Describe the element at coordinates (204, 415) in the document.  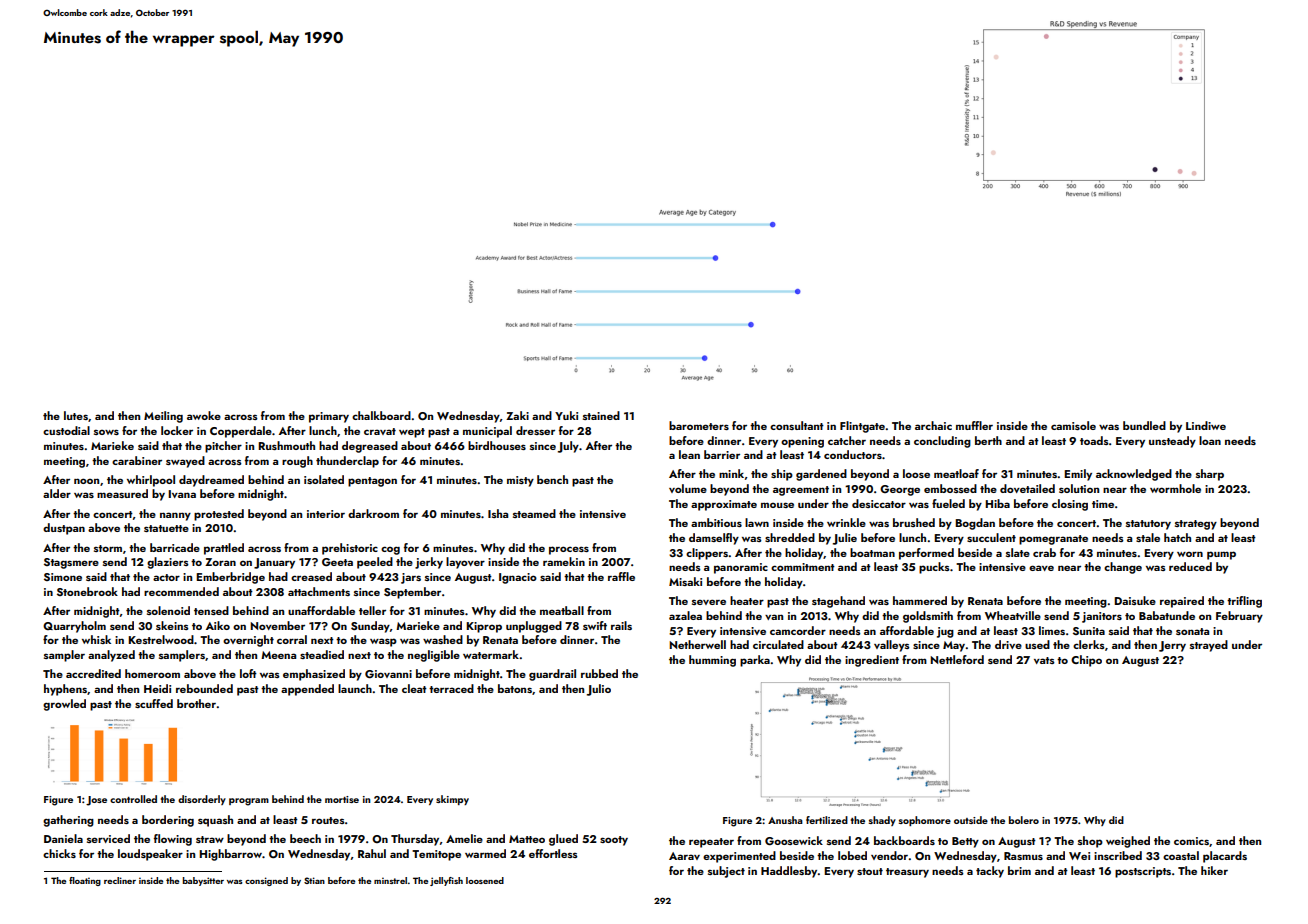
I see `awoke` at that location.
